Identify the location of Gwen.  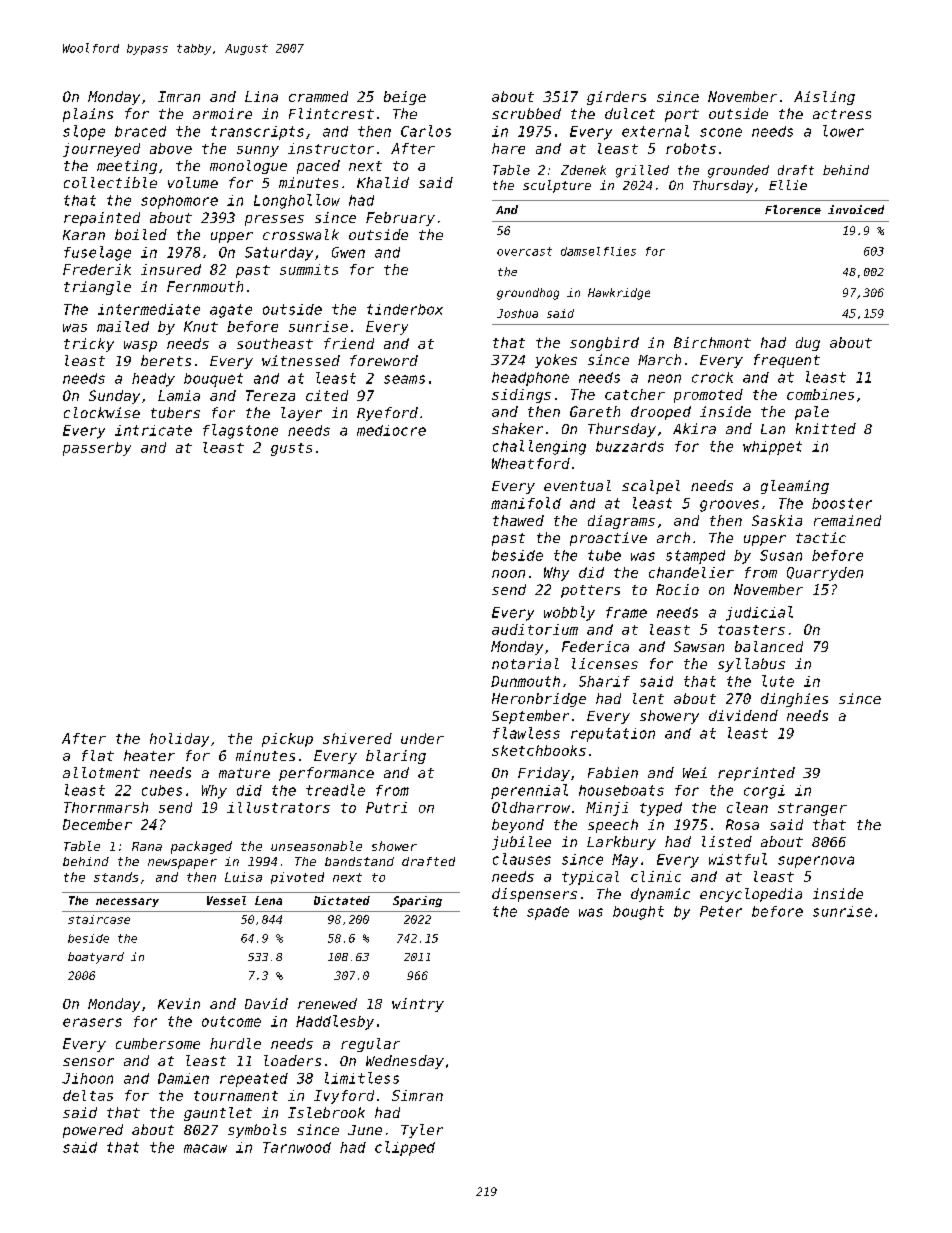
(348, 252).
